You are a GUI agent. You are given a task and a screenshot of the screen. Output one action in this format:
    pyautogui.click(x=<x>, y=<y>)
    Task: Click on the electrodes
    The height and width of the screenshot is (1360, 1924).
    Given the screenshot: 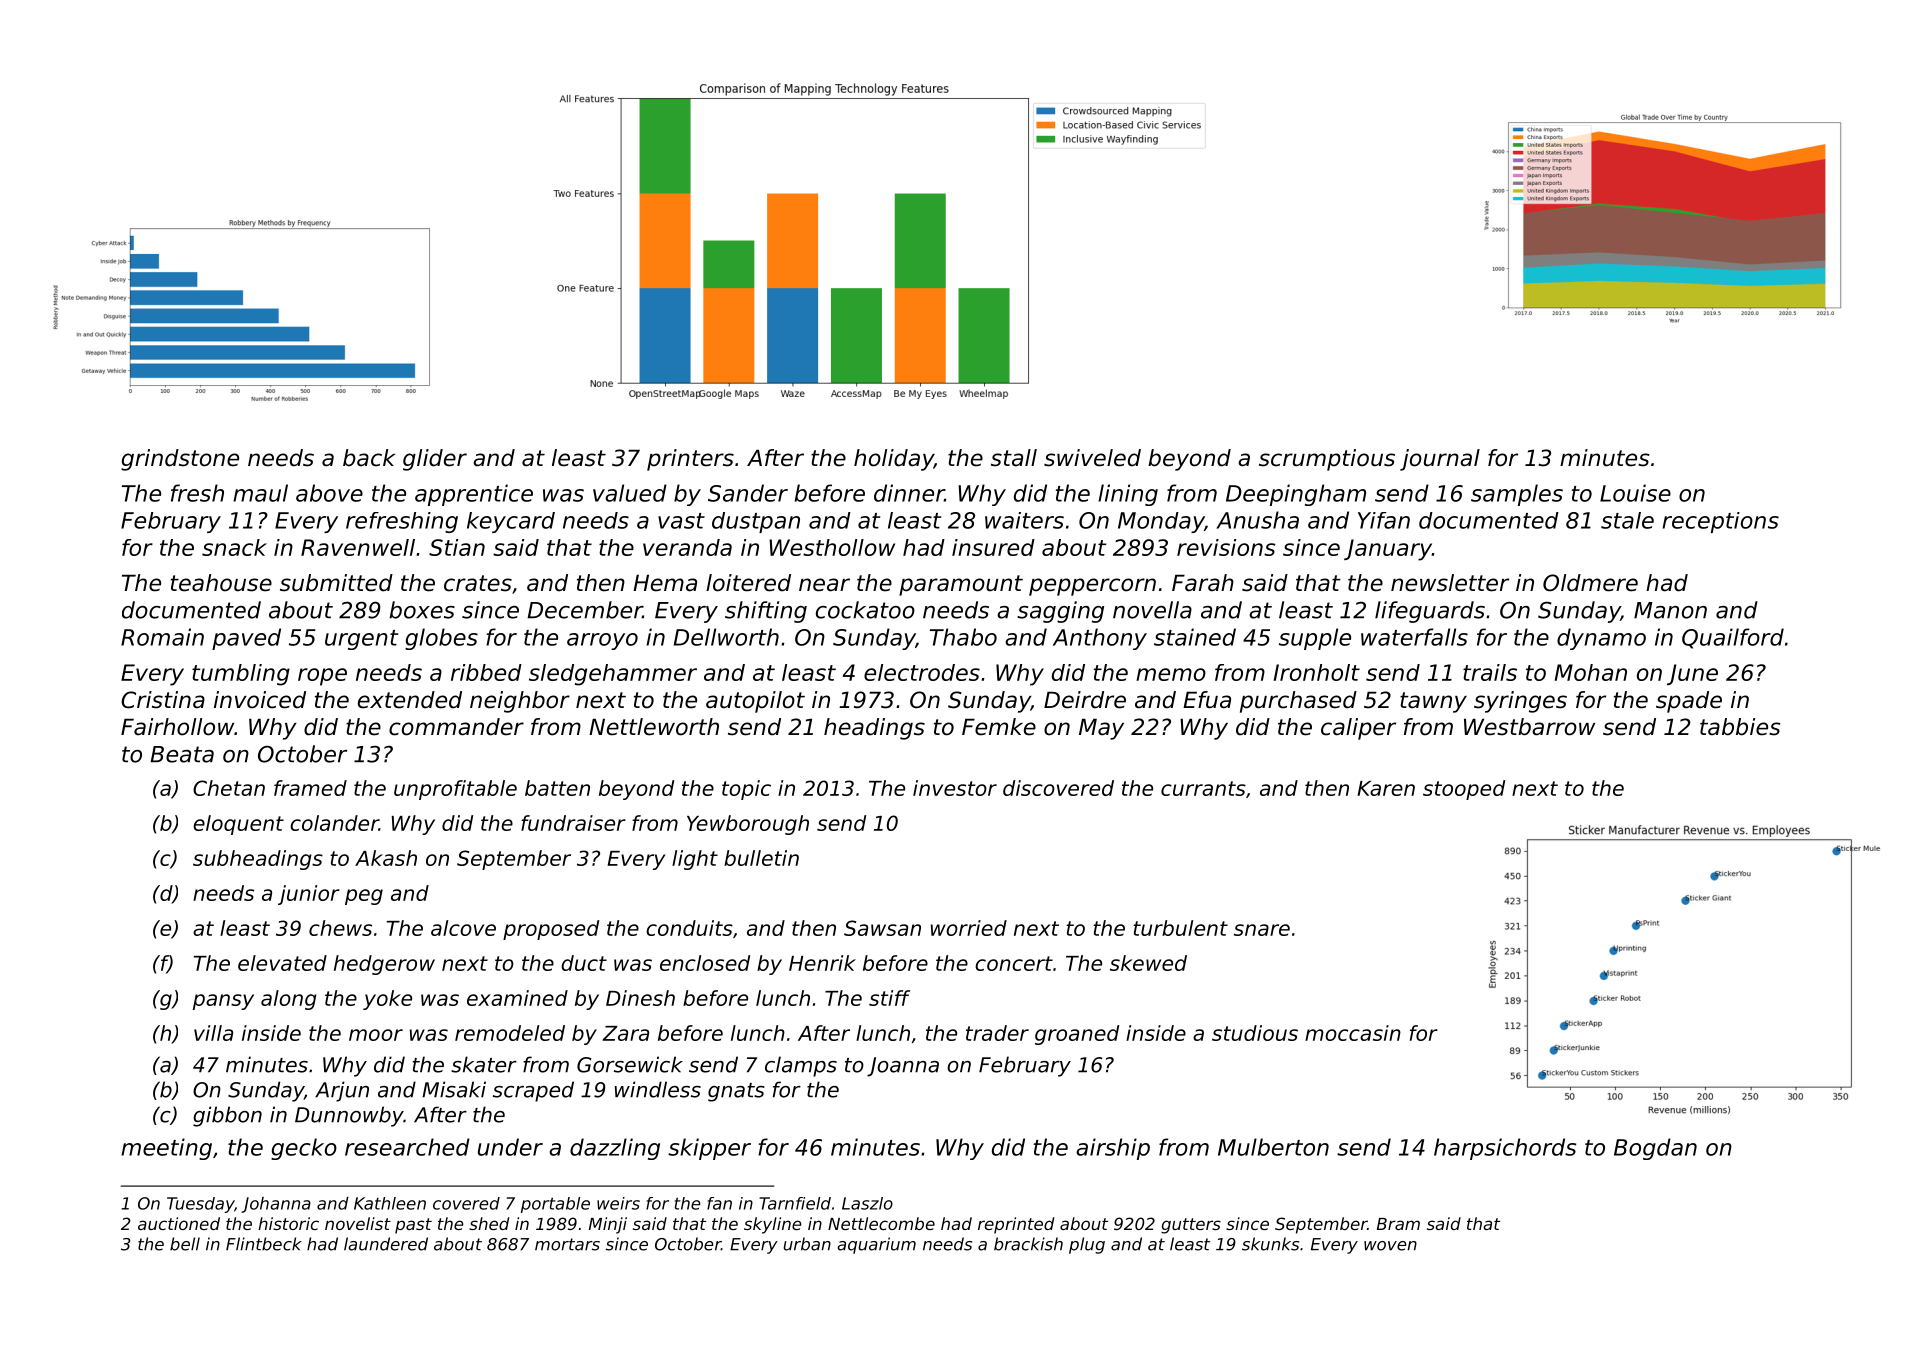 What is the action you would take?
    pyautogui.click(x=922, y=672)
